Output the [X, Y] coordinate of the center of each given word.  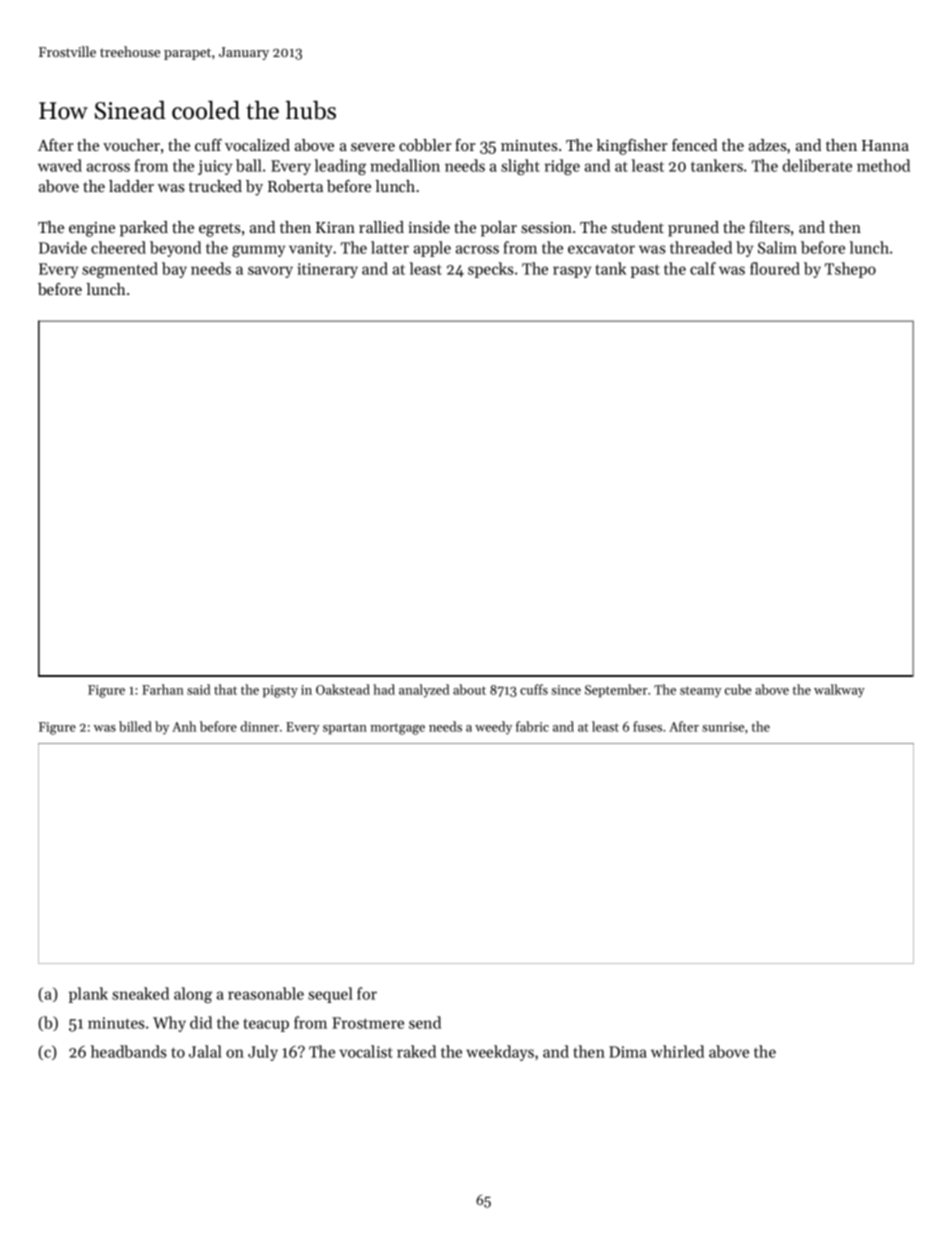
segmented [120, 270]
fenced [694, 145]
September [616, 691]
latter [390, 247]
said [198, 689]
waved [60, 165]
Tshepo [850, 270]
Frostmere [368, 1023]
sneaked [140, 993]
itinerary [327, 270]
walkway [839, 691]
